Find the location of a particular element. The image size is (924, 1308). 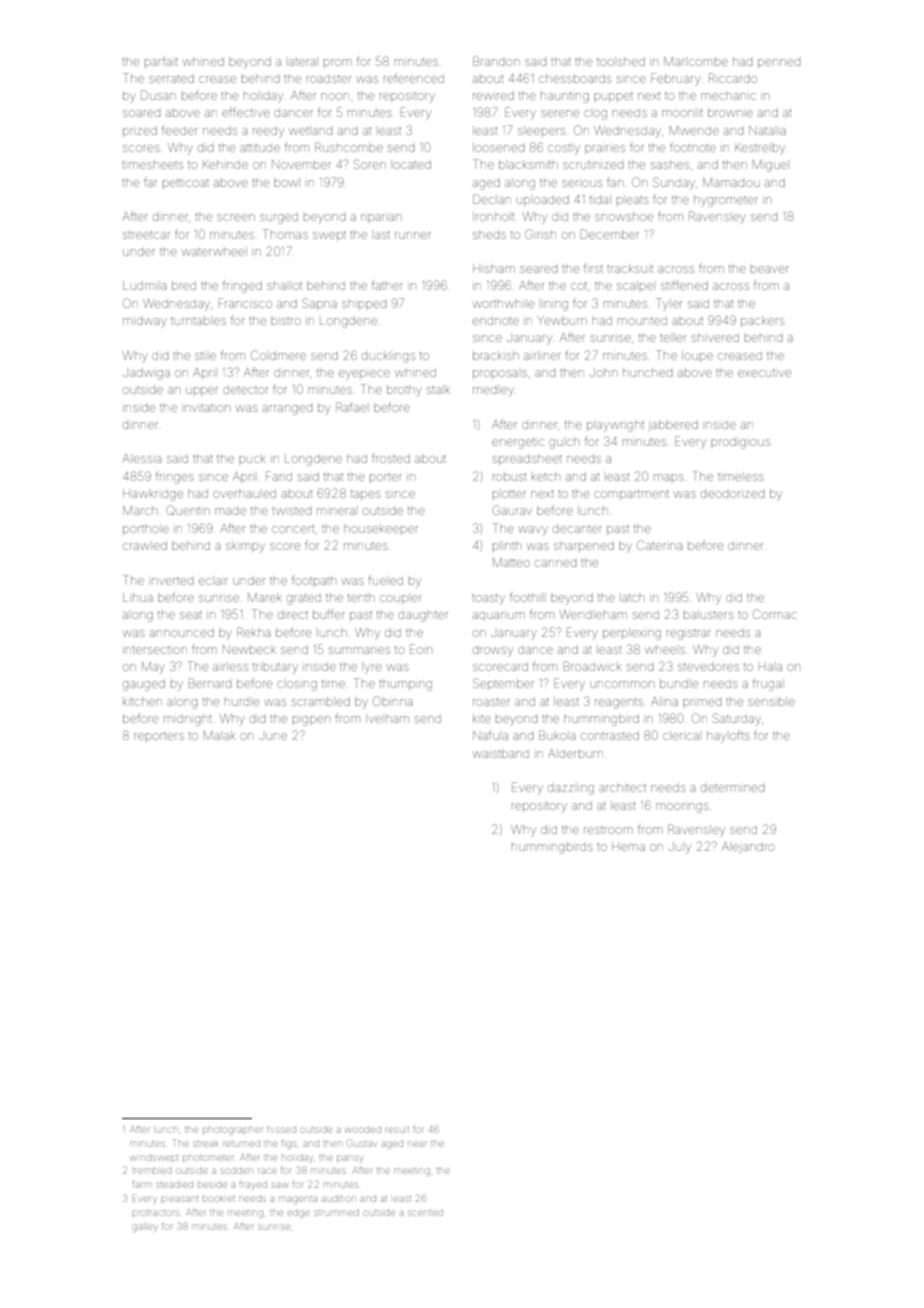

brackish is located at coordinates (496, 355).
